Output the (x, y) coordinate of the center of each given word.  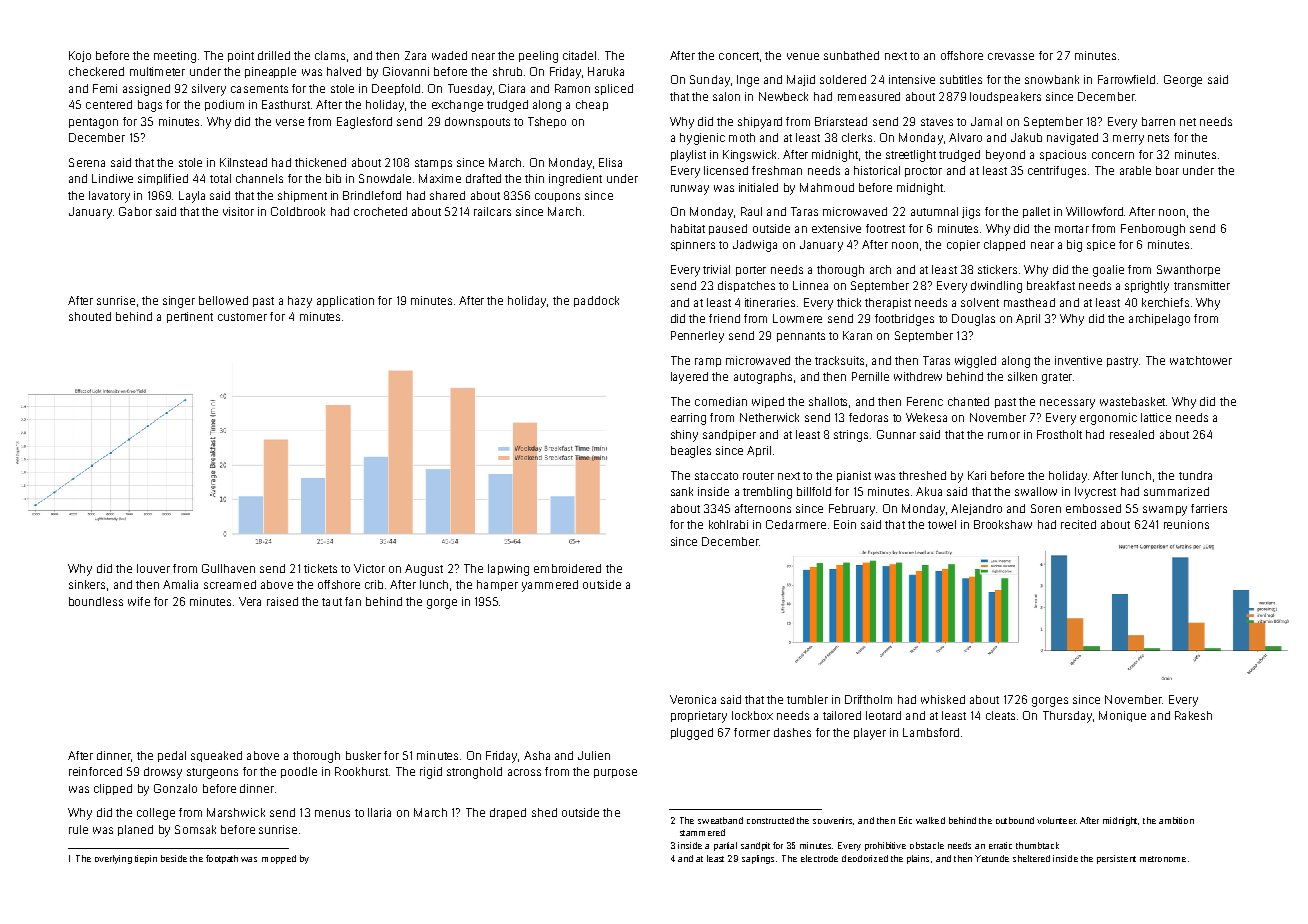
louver (153, 568)
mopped (279, 859)
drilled (274, 55)
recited (1078, 524)
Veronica (693, 699)
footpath (222, 859)
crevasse (1011, 56)
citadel (579, 55)
